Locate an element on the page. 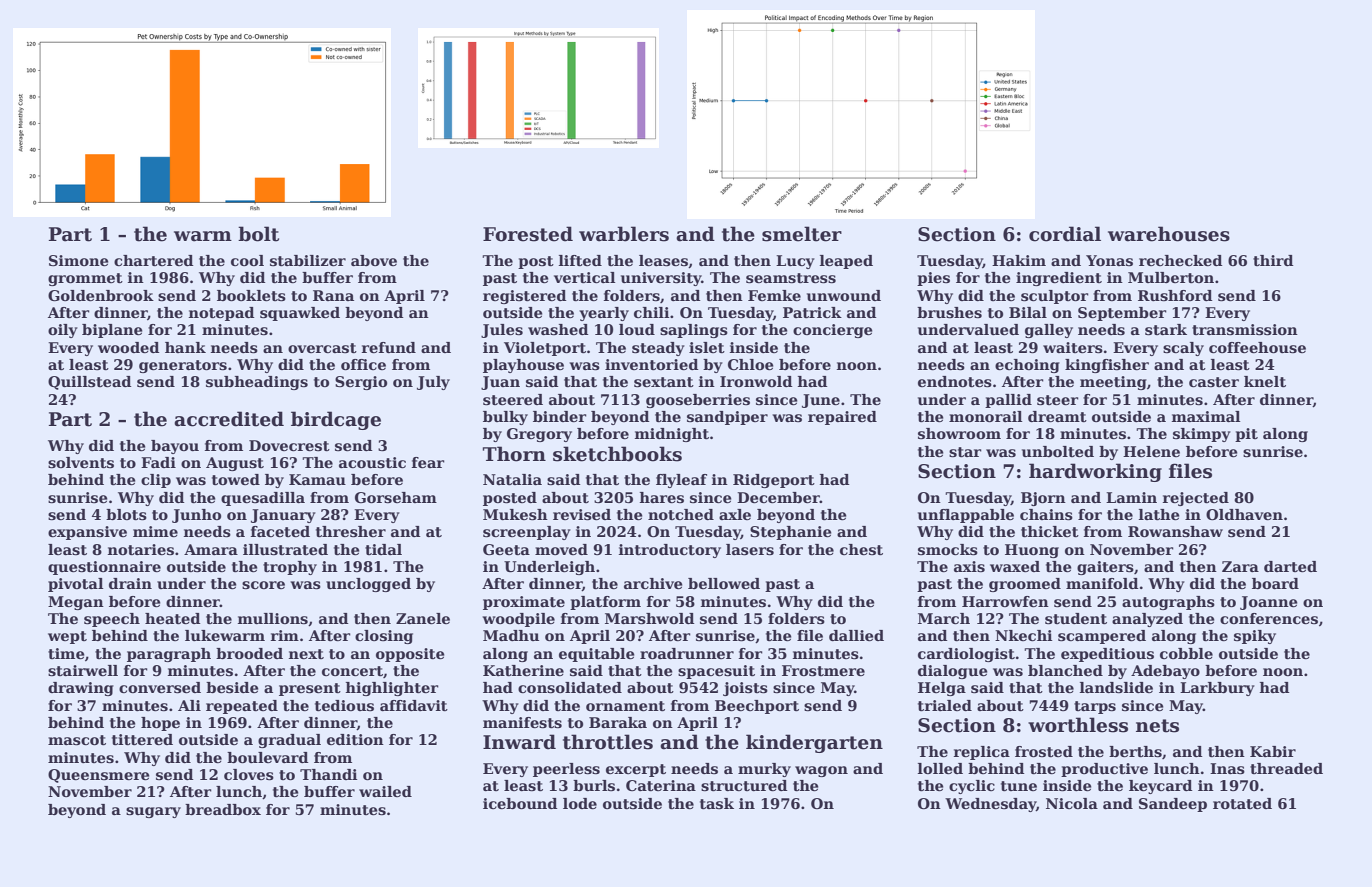  cordial is located at coordinates (1065, 234).
